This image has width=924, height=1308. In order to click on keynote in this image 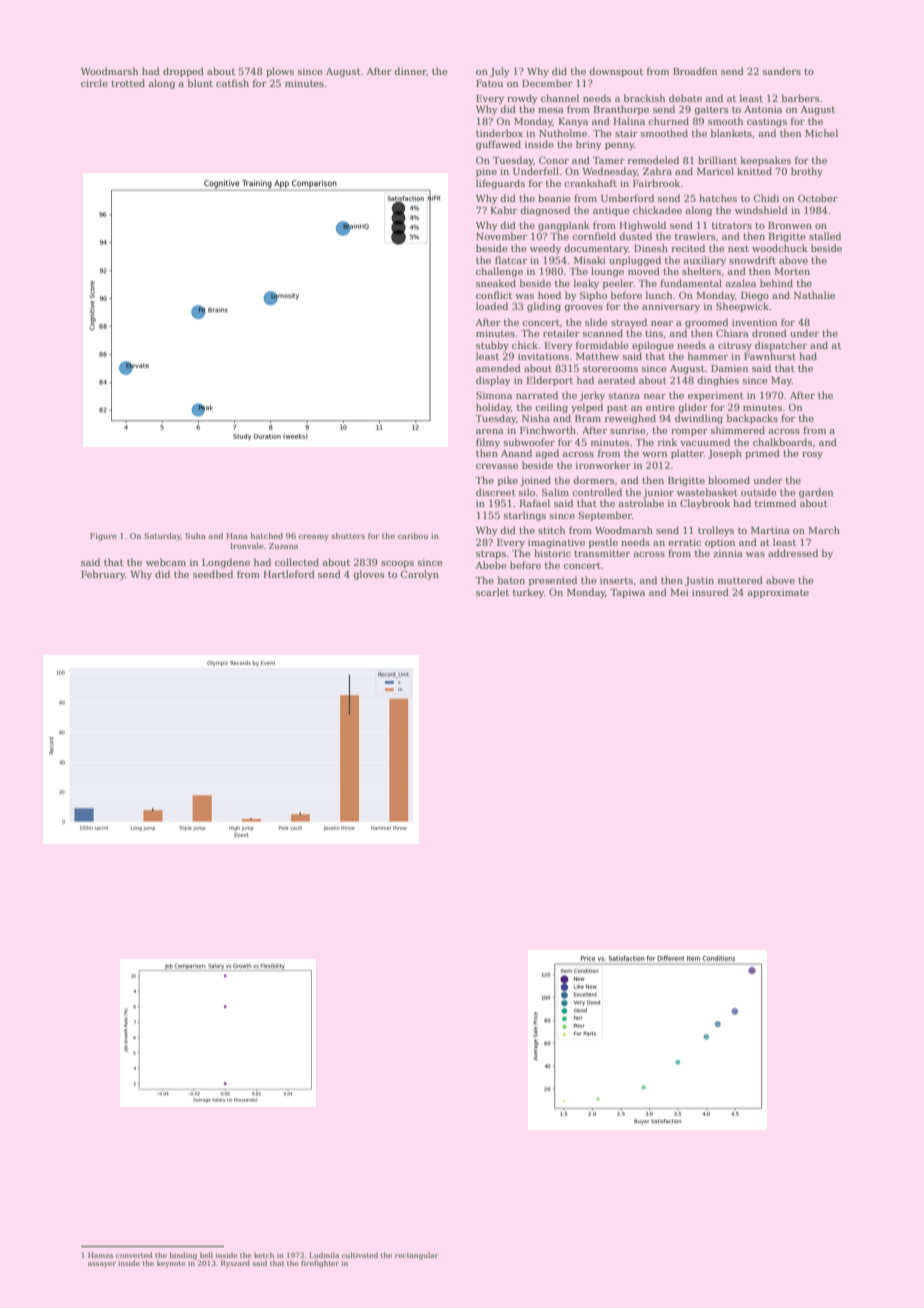, I will do `click(171, 1264)`.
